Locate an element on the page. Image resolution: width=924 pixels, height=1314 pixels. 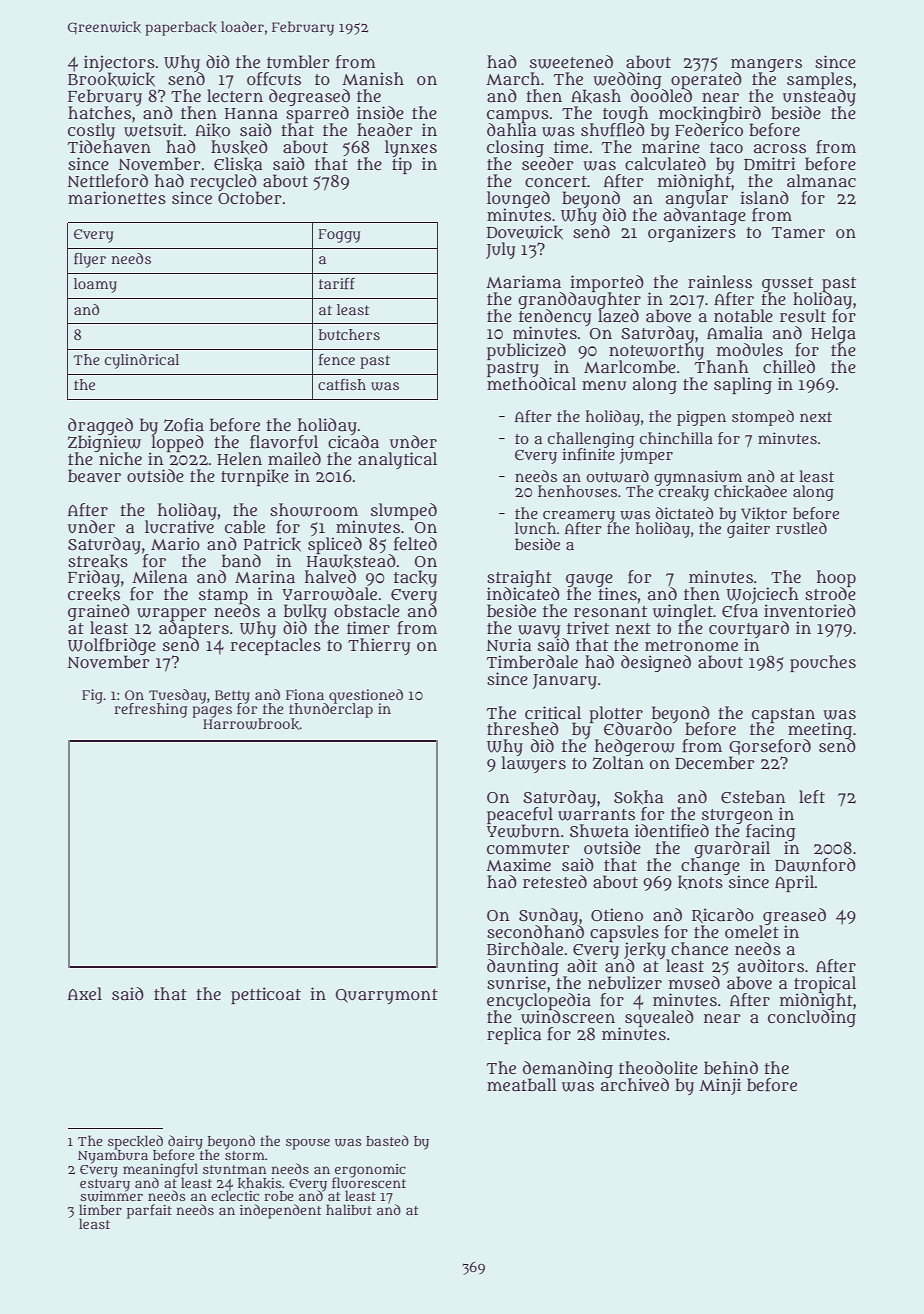
Manish is located at coordinates (373, 78).
